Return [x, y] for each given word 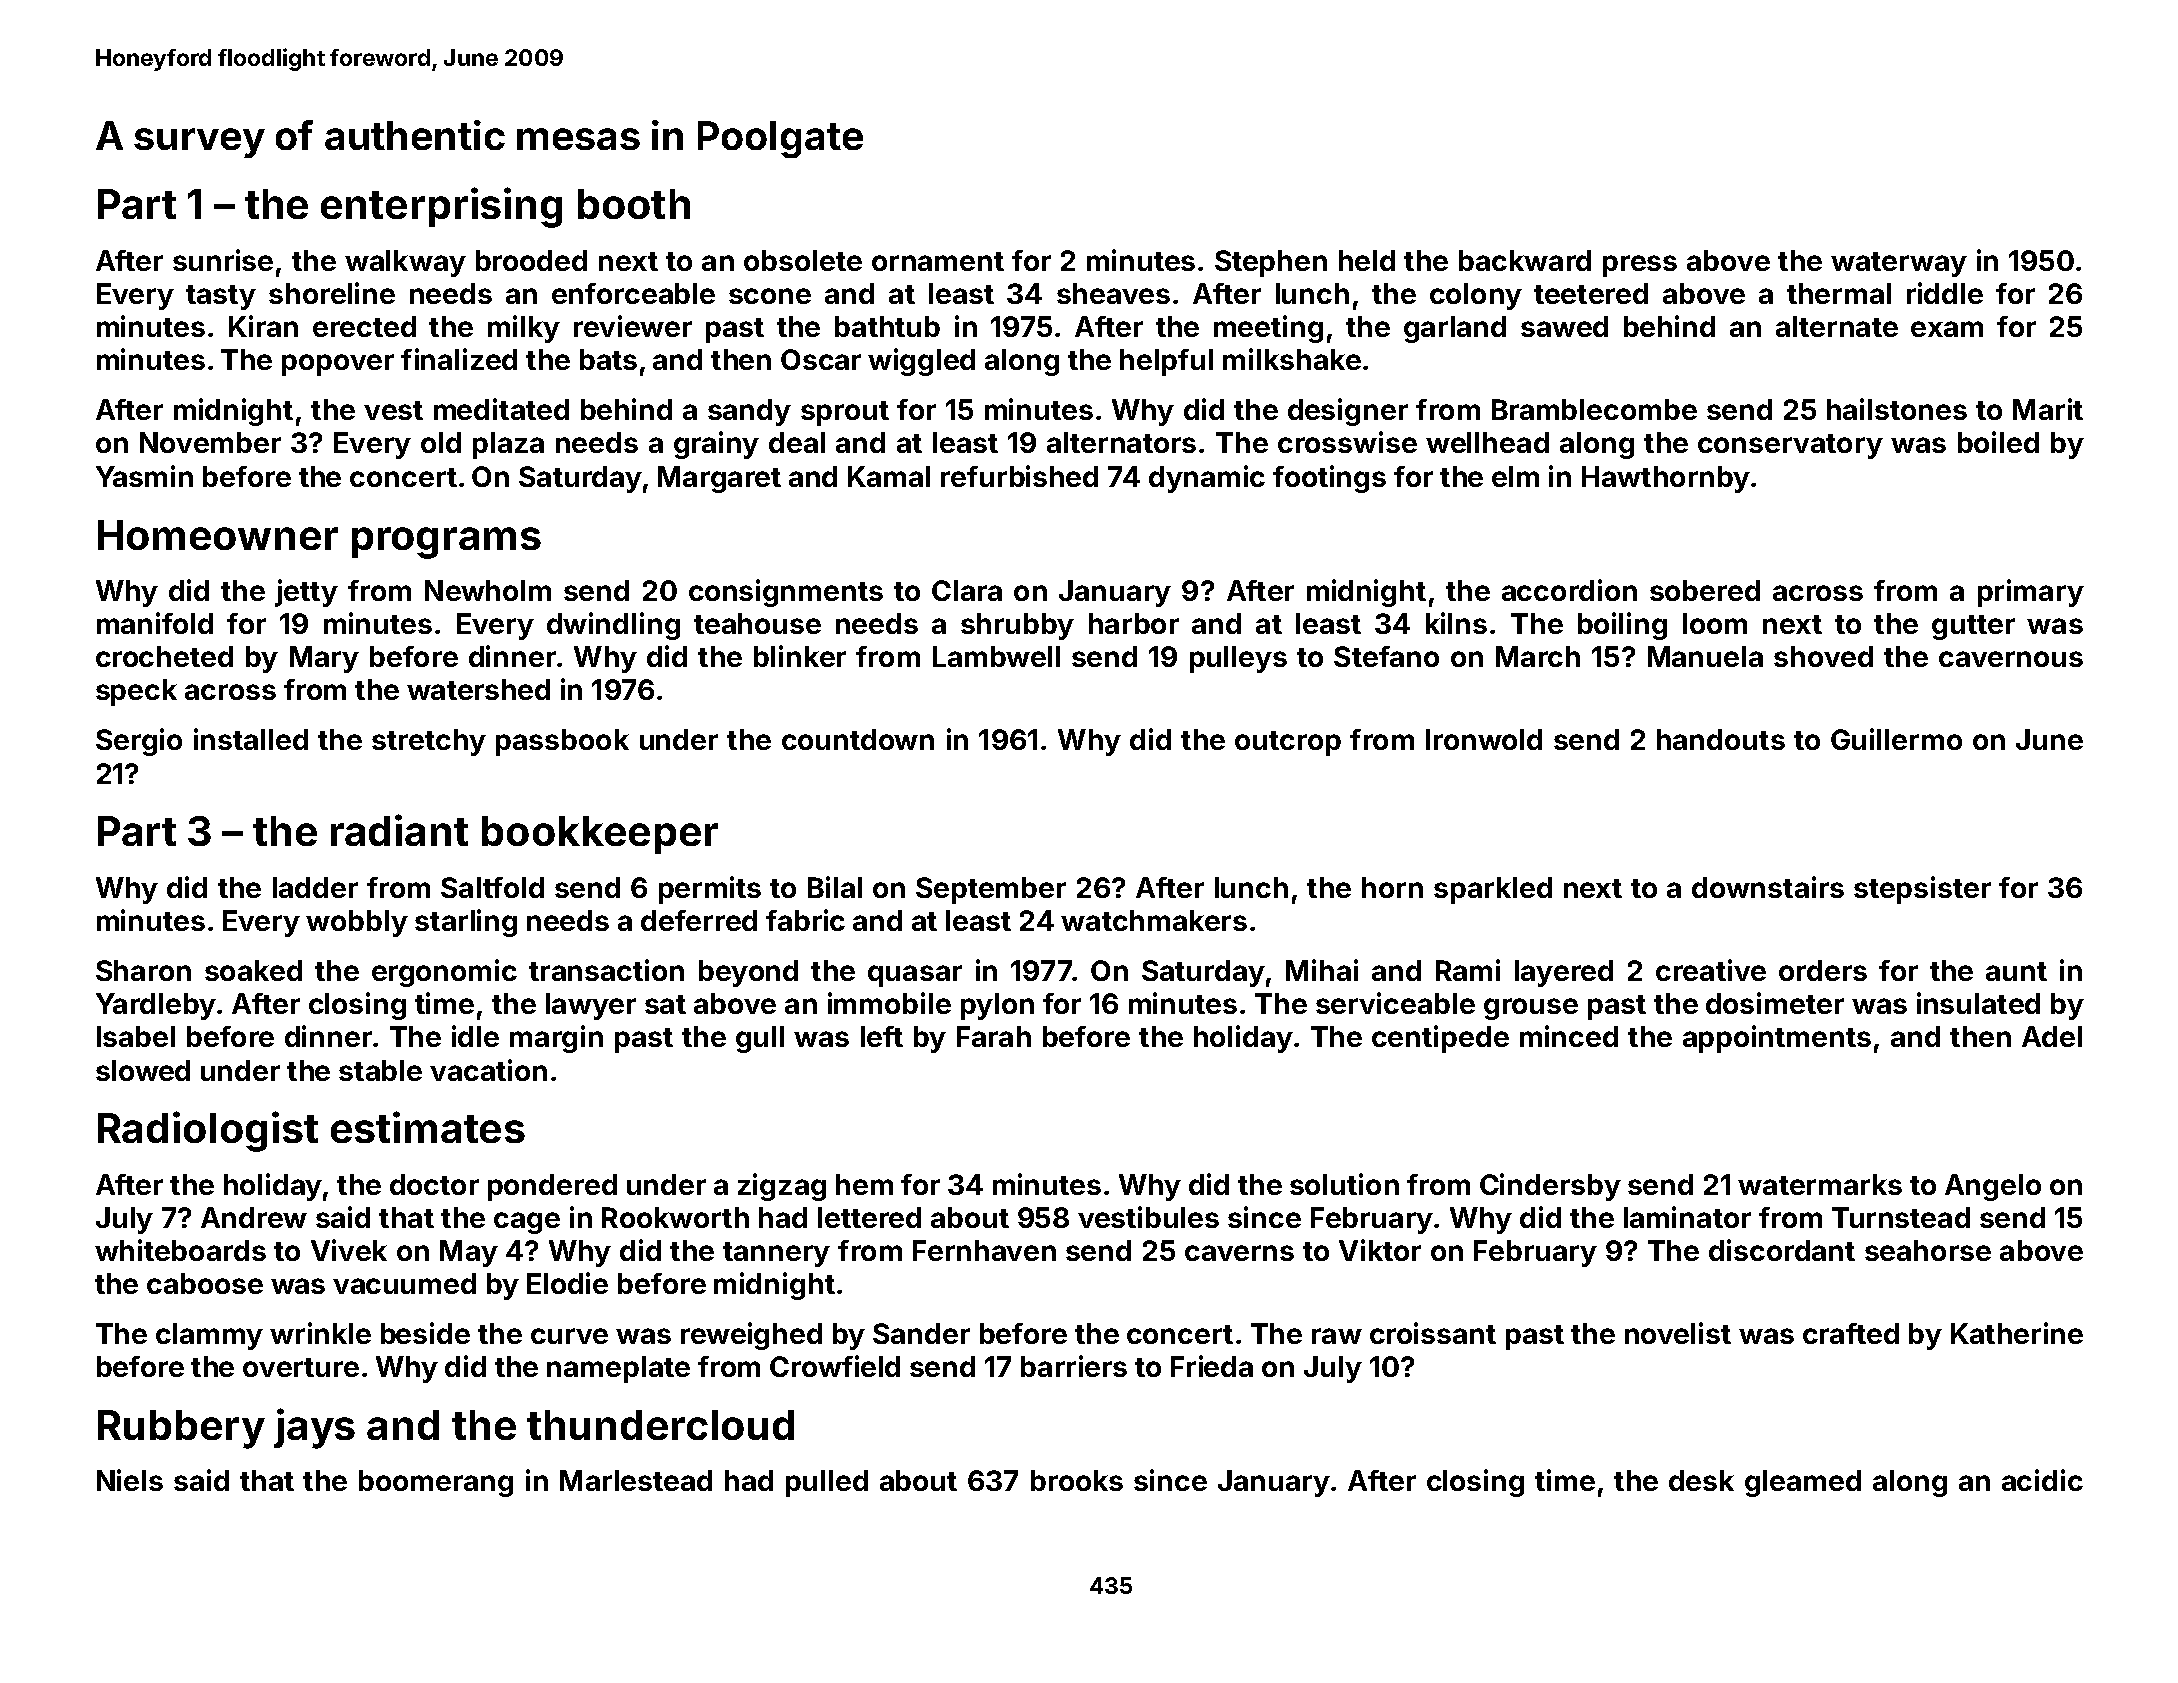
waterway [1899, 264]
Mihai [1322, 970]
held [1367, 260]
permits [710, 890]
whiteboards [180, 1250]
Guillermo [1896, 739]
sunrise [223, 260]
